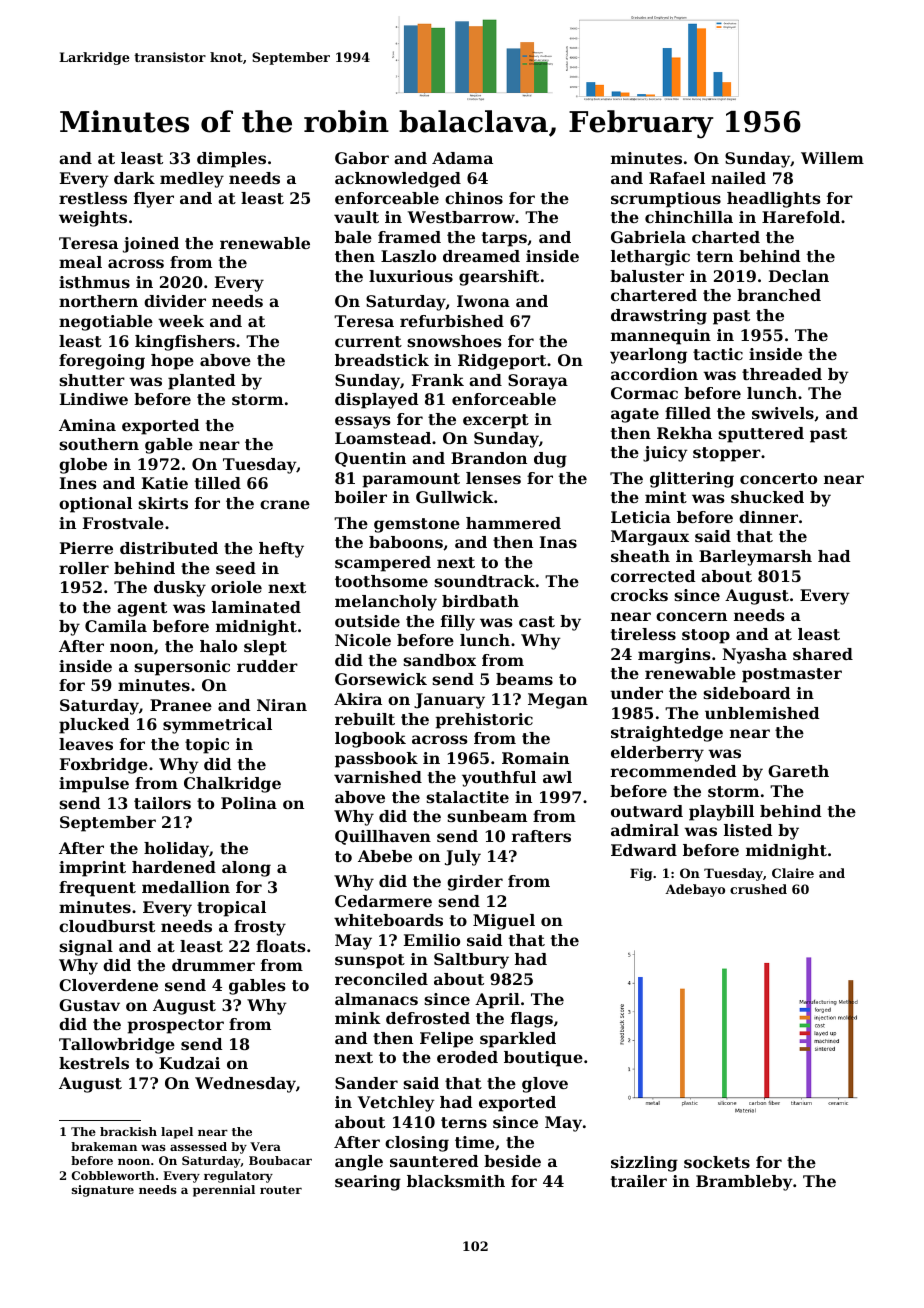 The width and height of the document is (924, 1308). What do you see at coordinates (93, 198) in the document?
I see `restless` at bounding box center [93, 198].
